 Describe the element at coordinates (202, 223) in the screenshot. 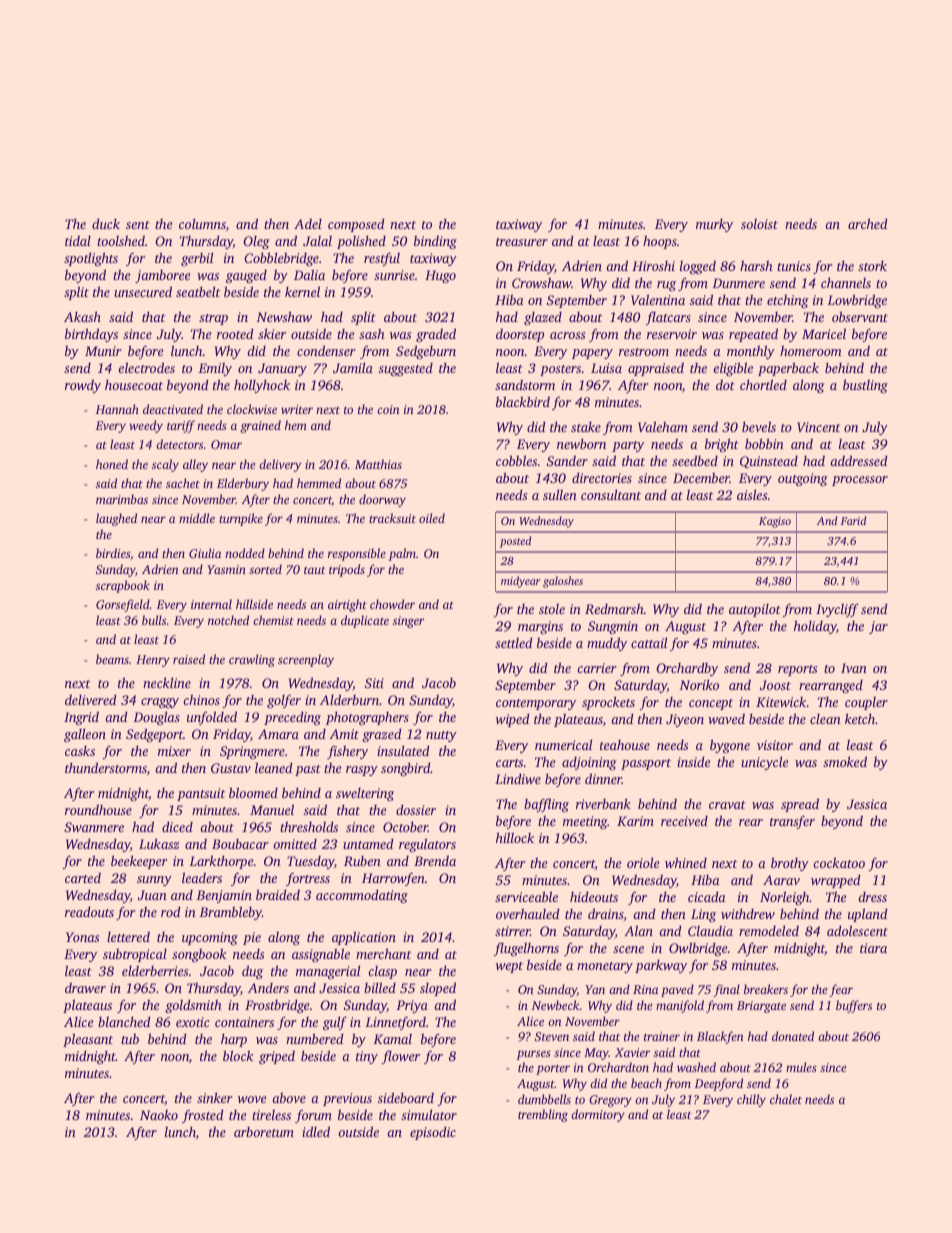

I see `columns` at that location.
